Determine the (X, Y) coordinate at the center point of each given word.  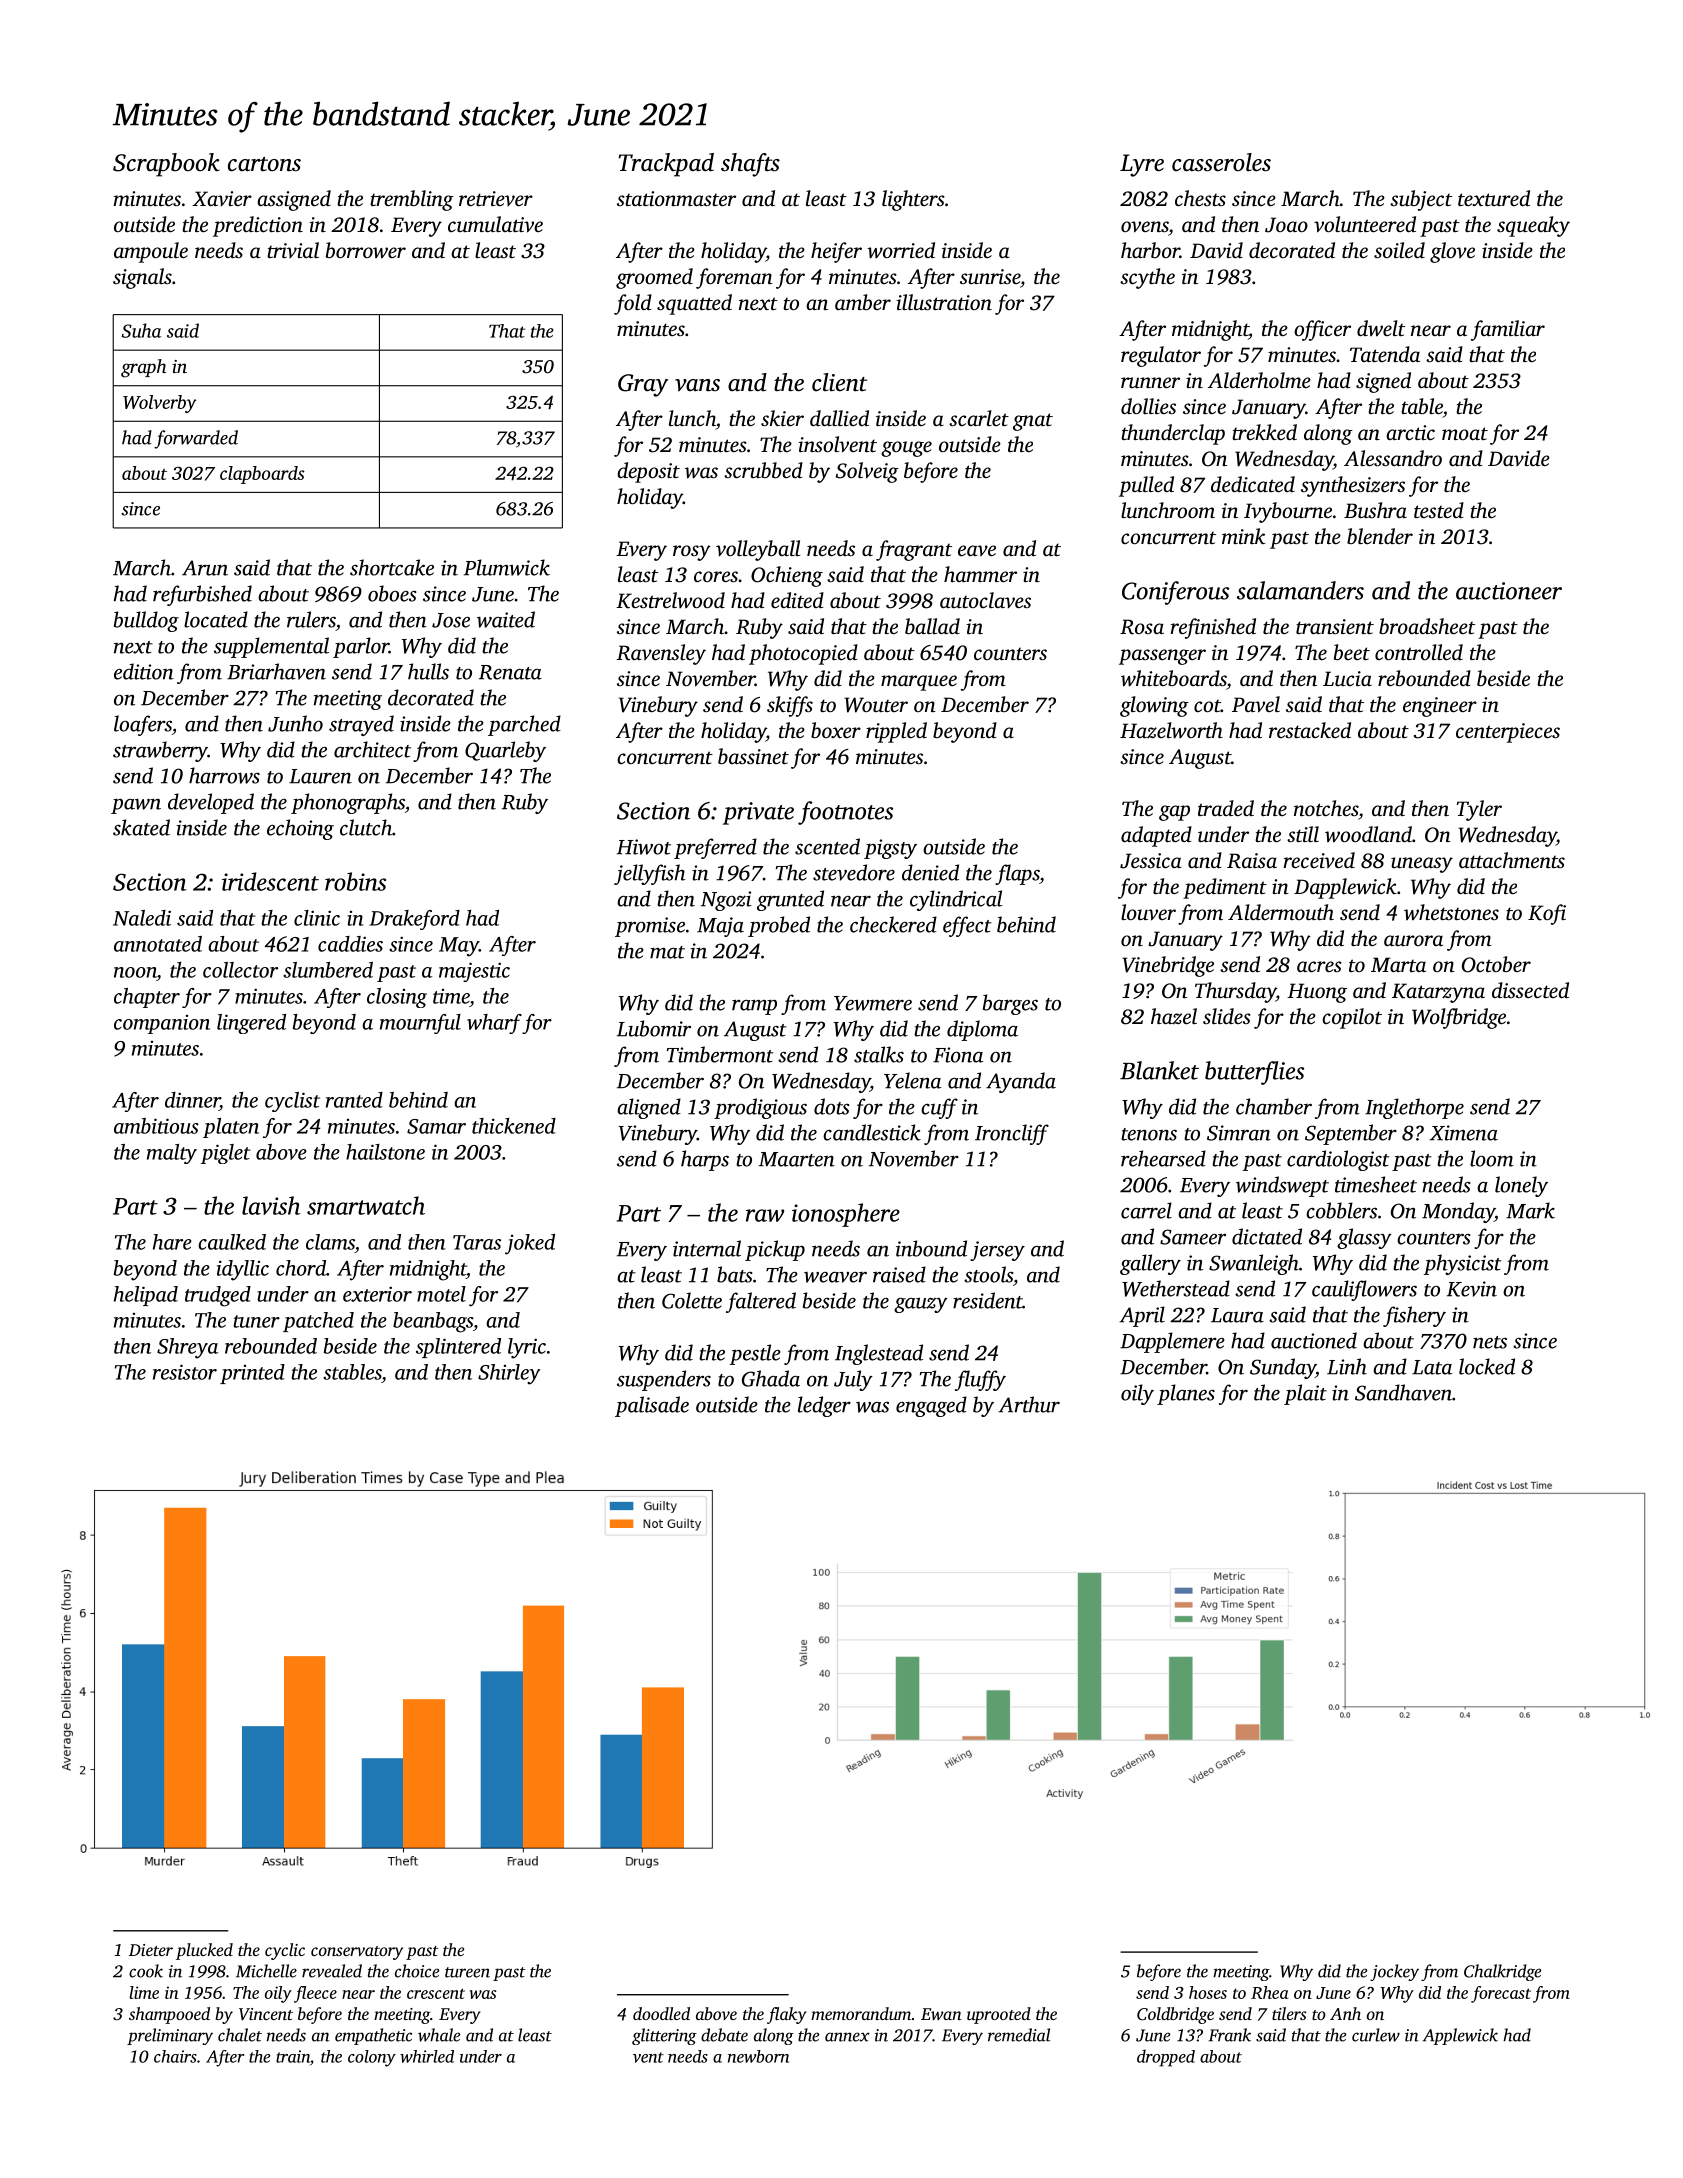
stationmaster (676, 198)
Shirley (509, 1374)
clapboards (262, 475)
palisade (652, 1406)
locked (1487, 1366)
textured (1494, 198)
